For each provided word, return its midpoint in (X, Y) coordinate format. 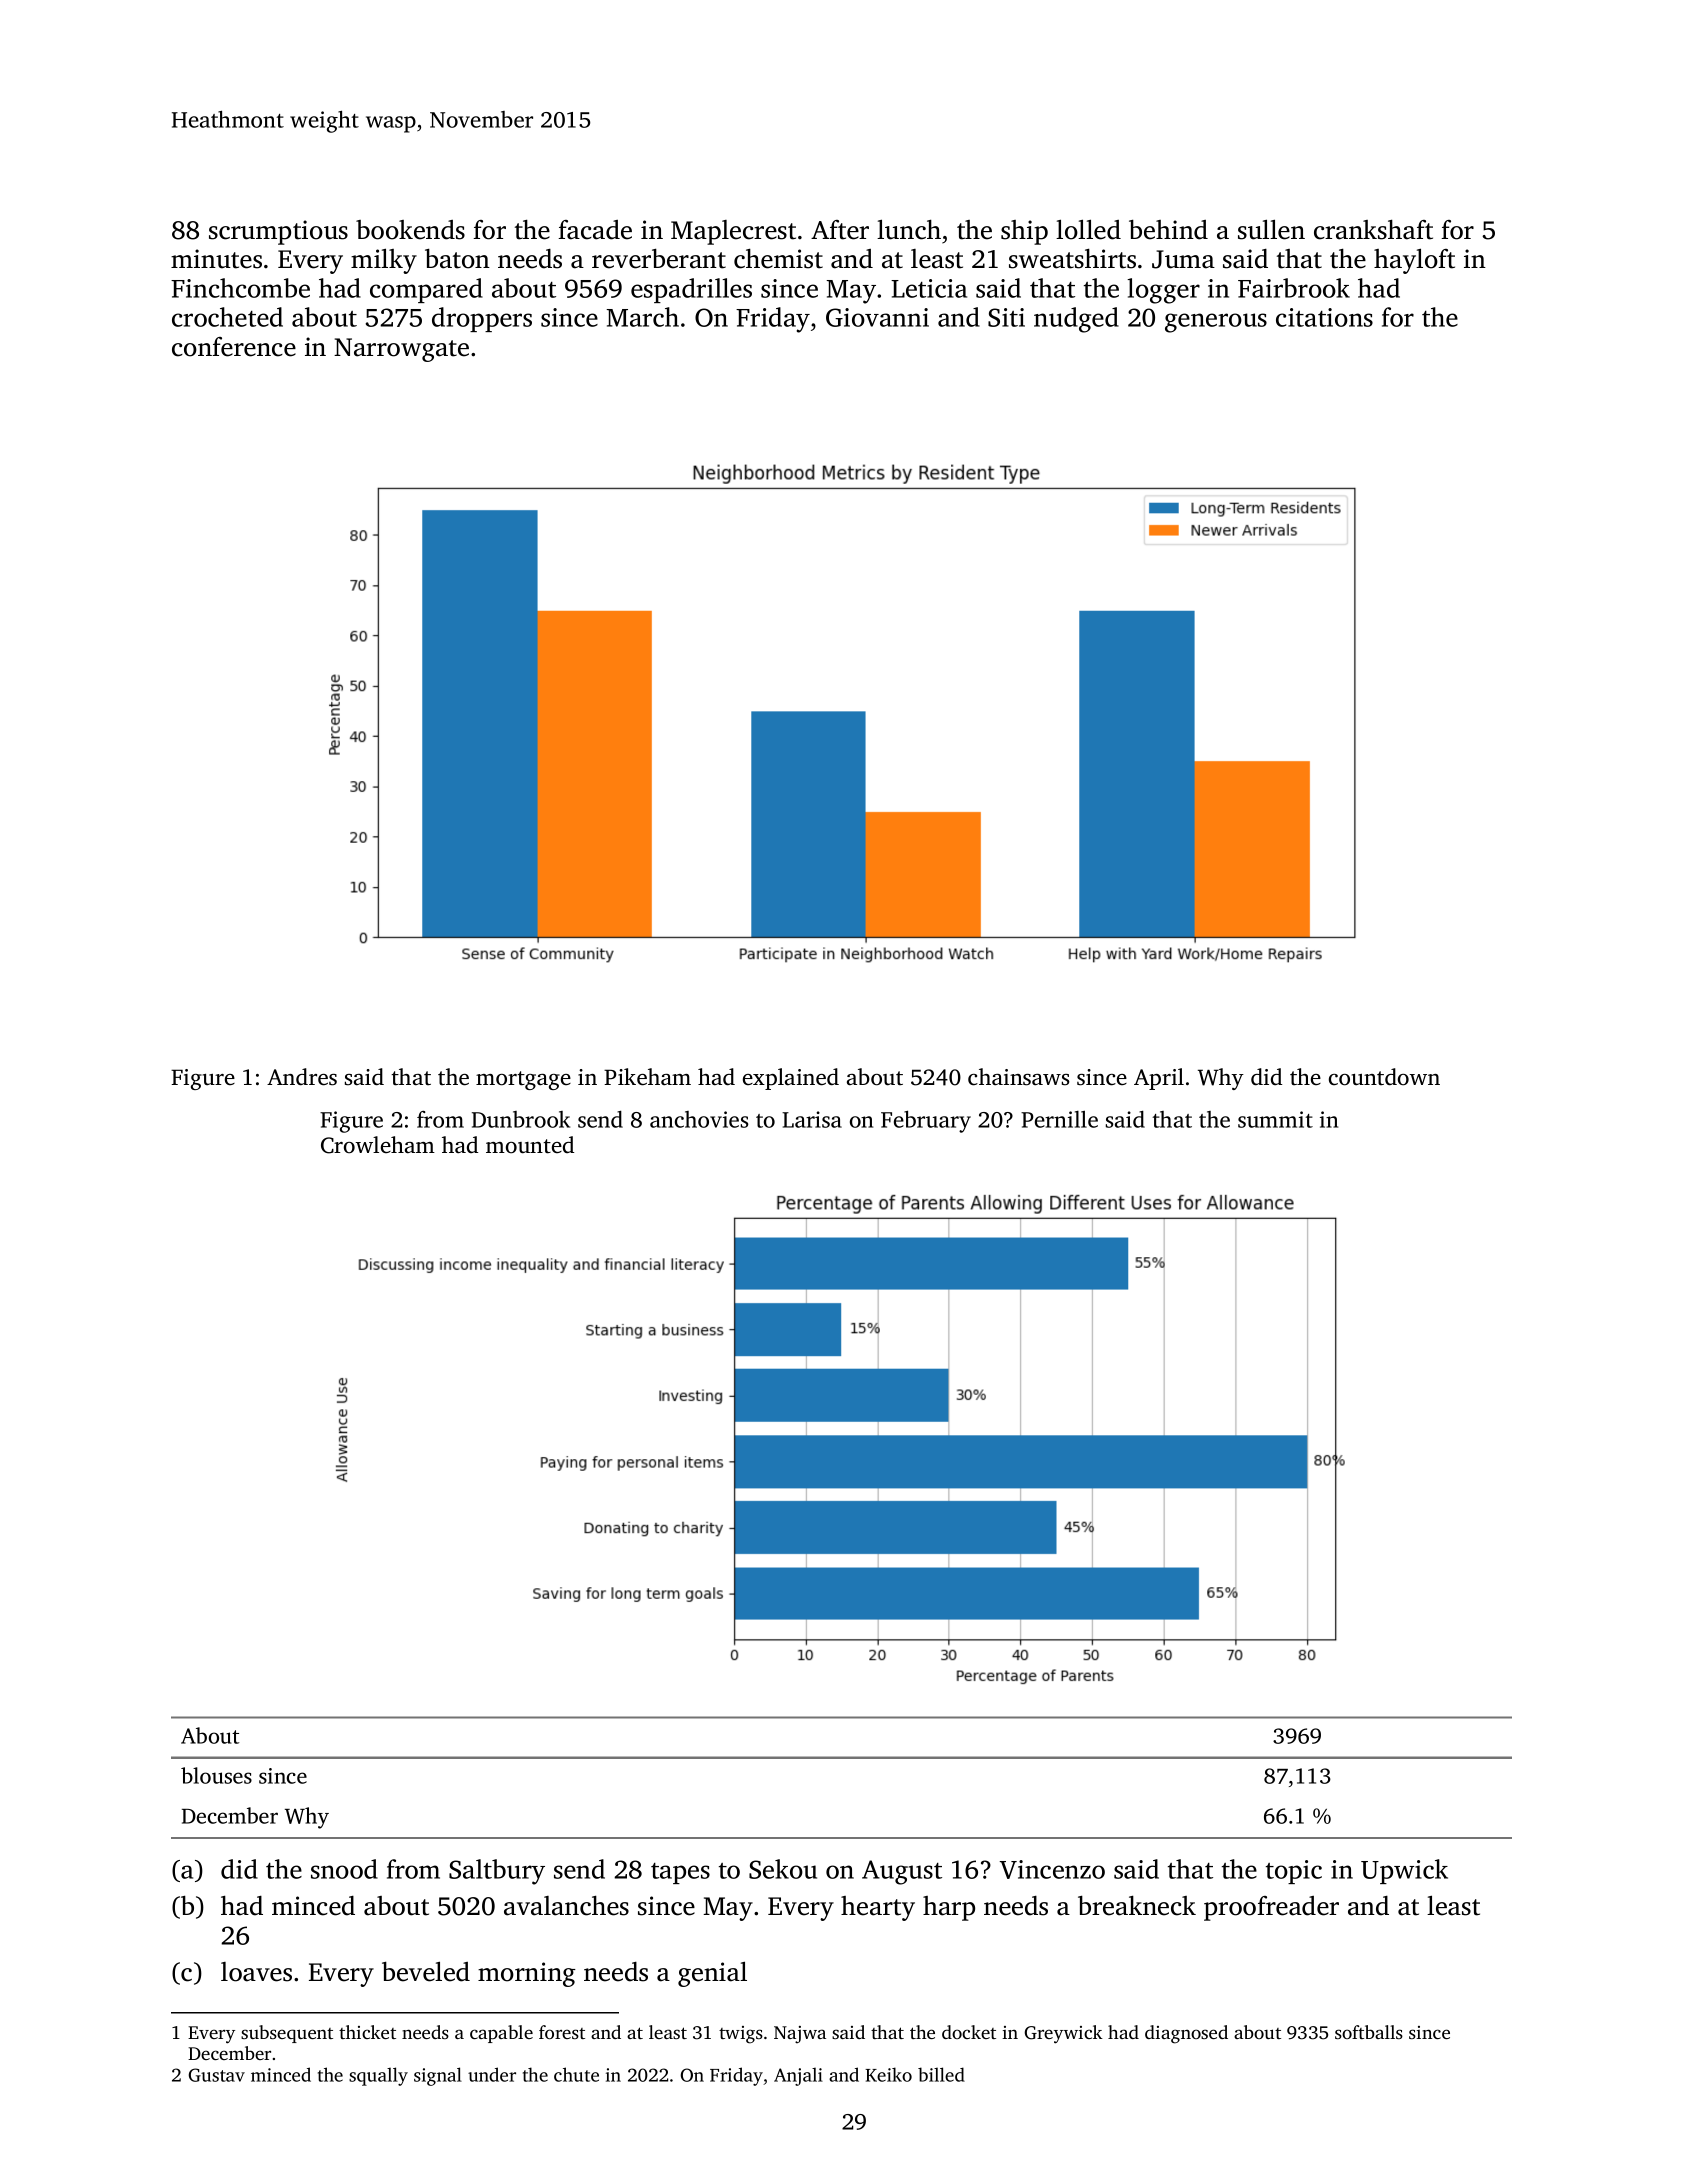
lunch (909, 229)
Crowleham (378, 1145)
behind (1168, 230)
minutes (216, 259)
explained (791, 1079)
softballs (1369, 2032)
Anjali (798, 2077)
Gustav (217, 2075)
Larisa (812, 1119)
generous (1216, 323)
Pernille (1059, 1119)
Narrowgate (401, 350)
